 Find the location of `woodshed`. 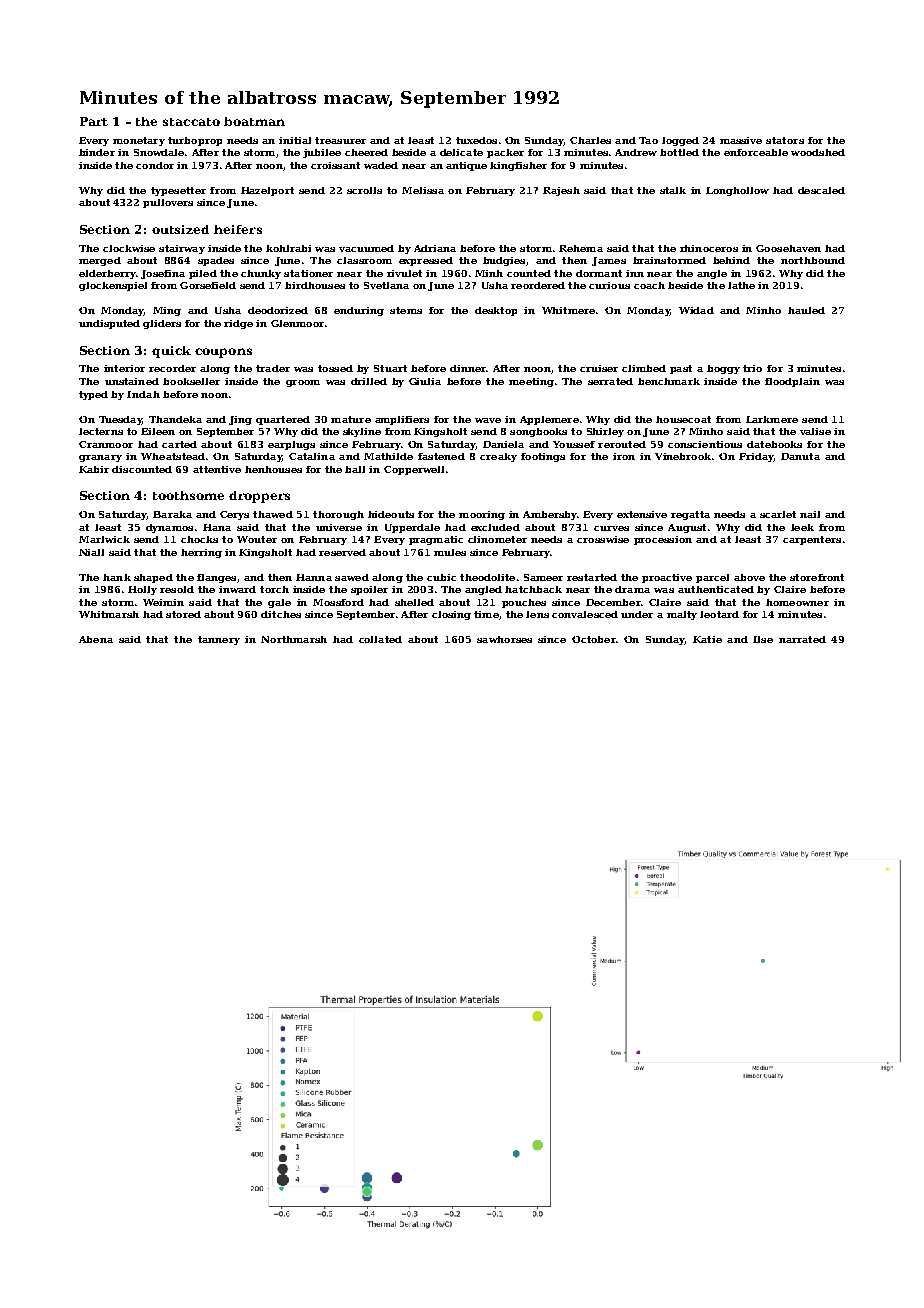

woodshed is located at coordinates (818, 152).
